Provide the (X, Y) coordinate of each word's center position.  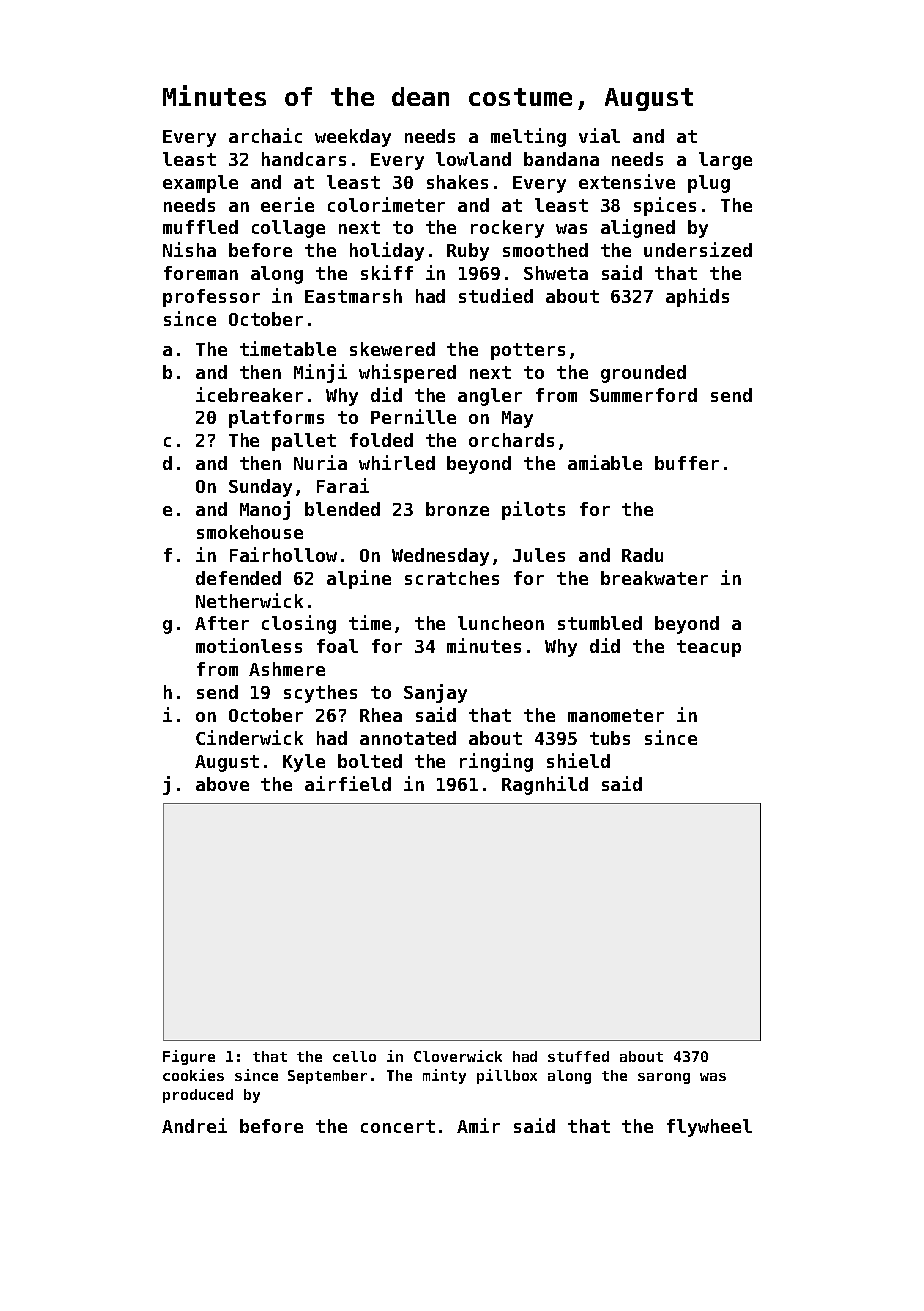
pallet (304, 442)
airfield (348, 783)
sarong (664, 1078)
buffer (687, 463)
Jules (539, 555)
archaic (265, 135)
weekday (353, 138)
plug (709, 184)
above (222, 784)
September (327, 1077)
